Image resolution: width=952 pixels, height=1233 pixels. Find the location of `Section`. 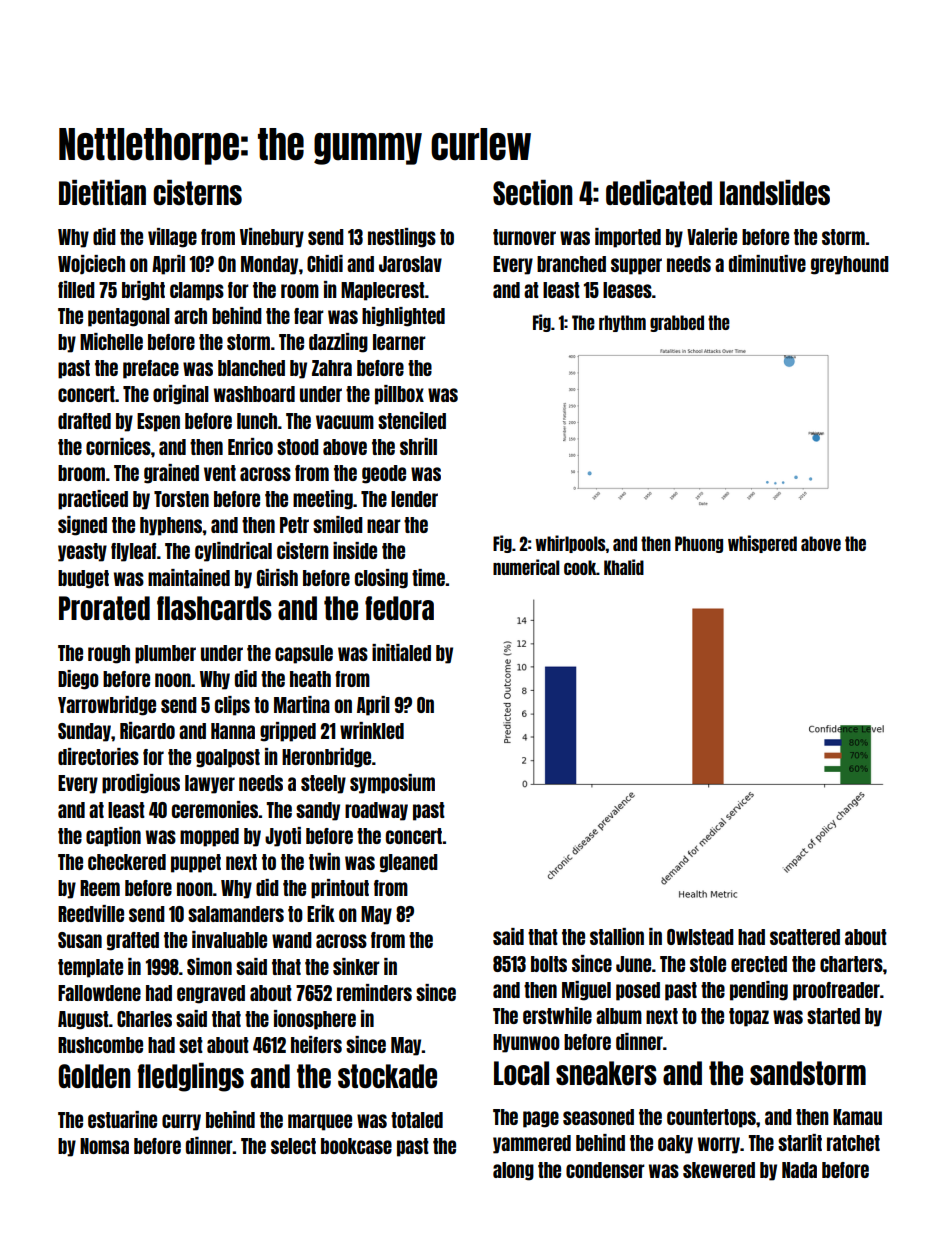

Section is located at coordinates (533, 192).
